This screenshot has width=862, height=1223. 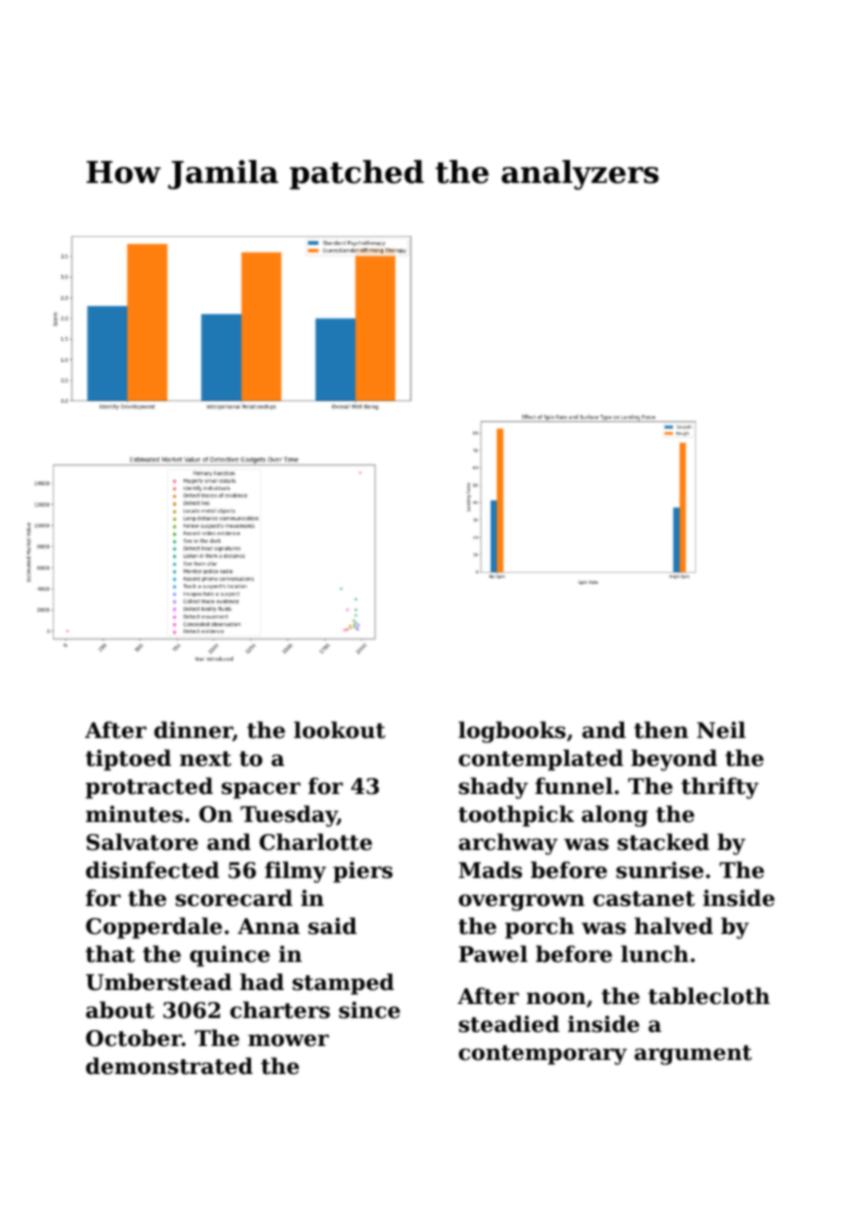 I want to click on porch, so click(x=539, y=928).
